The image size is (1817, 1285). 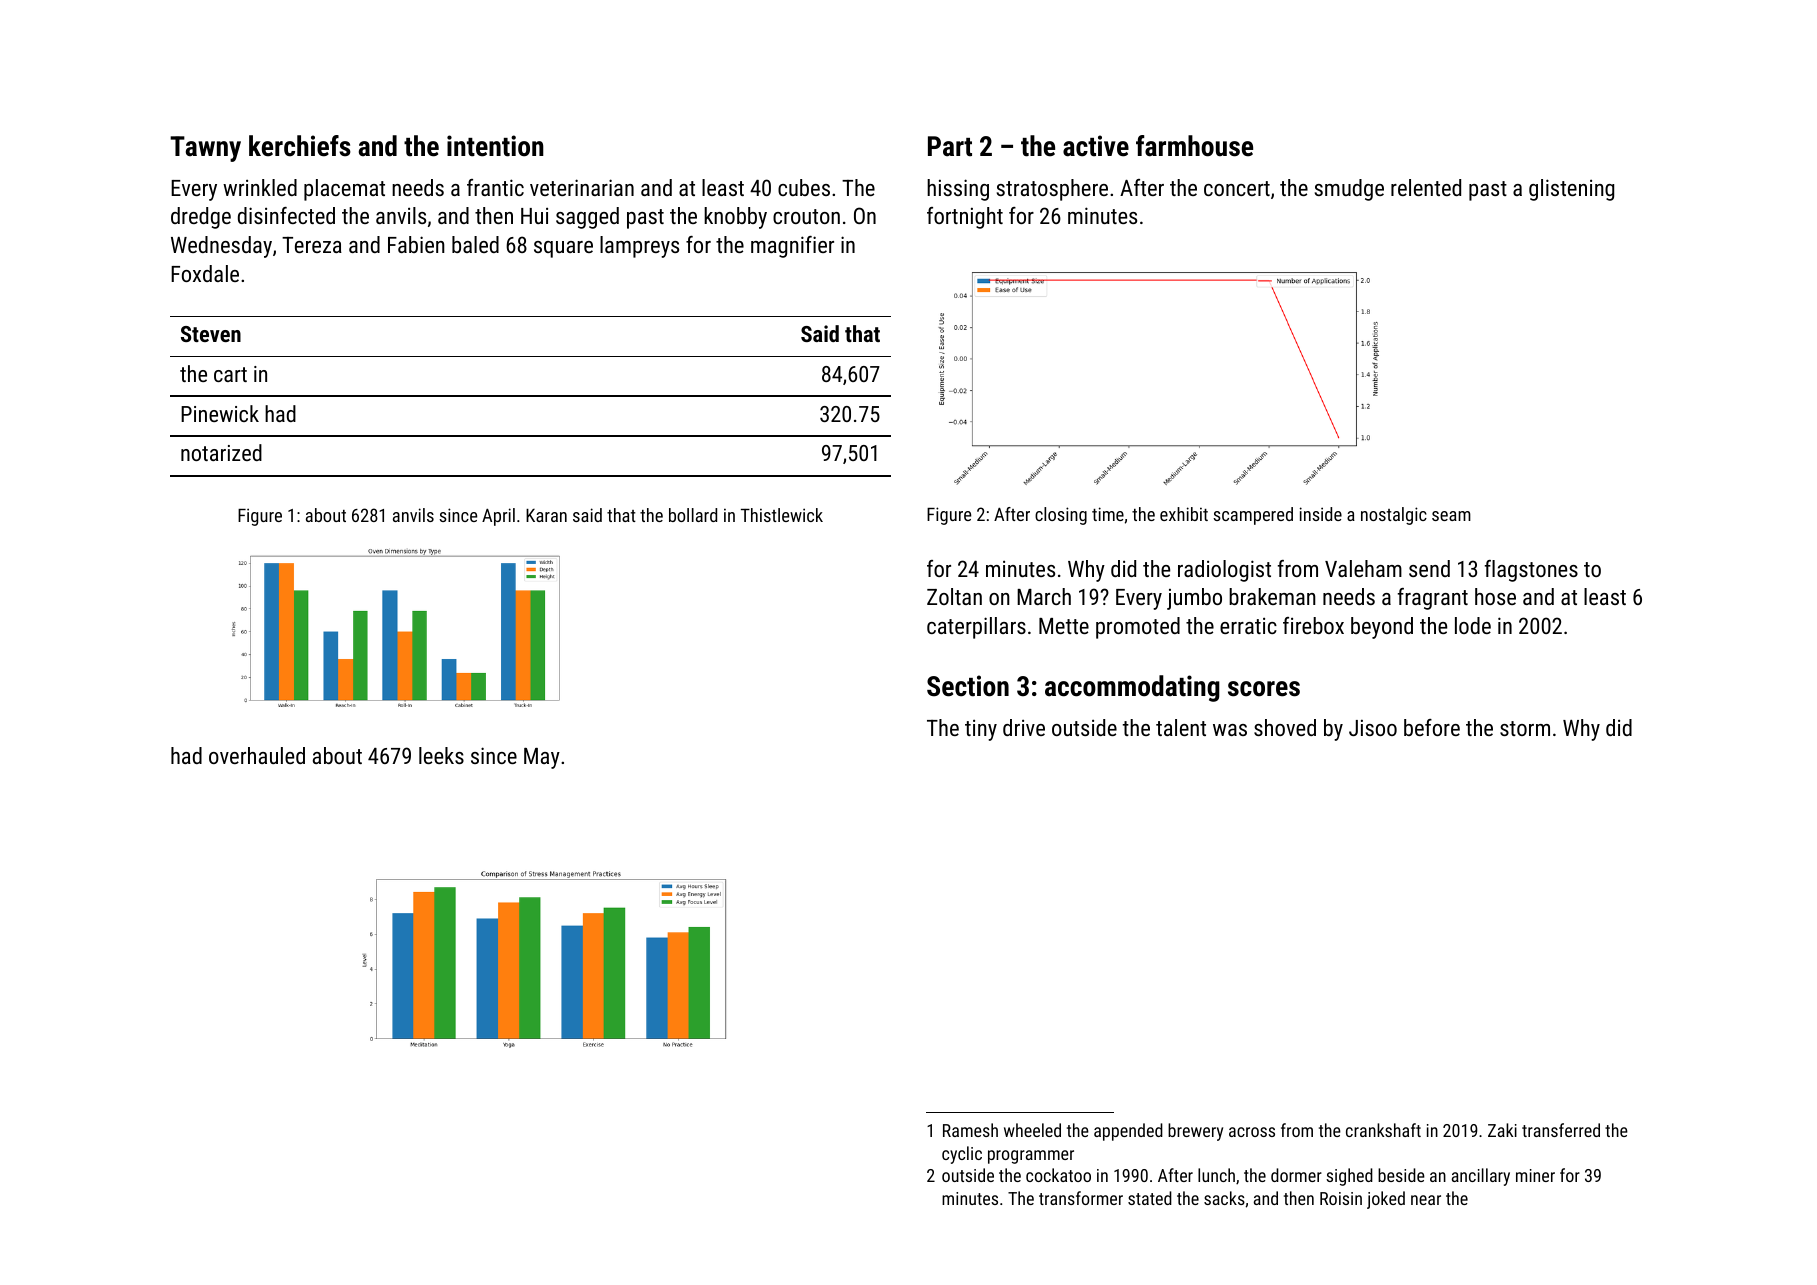 I want to click on Ramesh, so click(x=970, y=1130).
